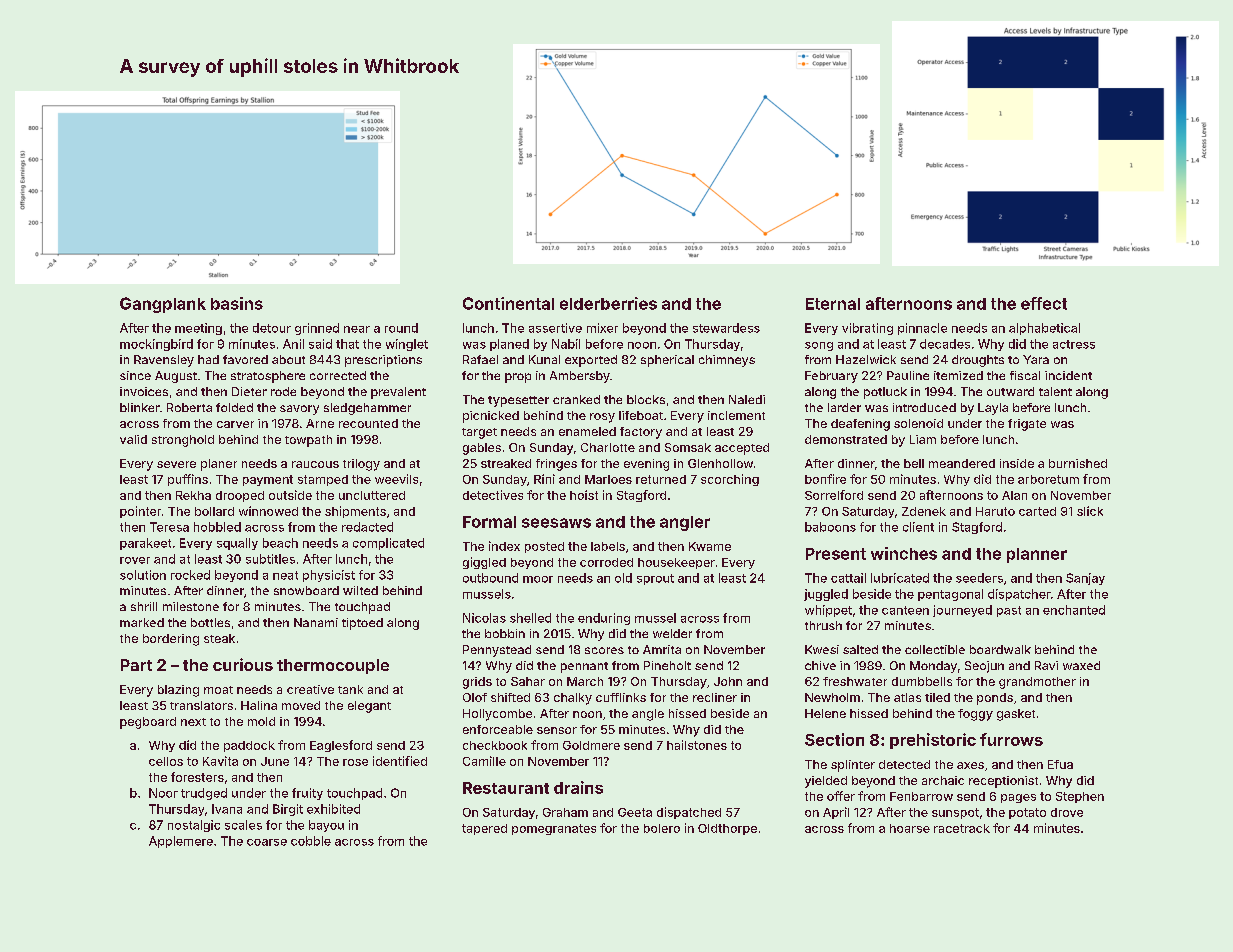 This document has width=1233, height=952. I want to click on inside, so click(1017, 463).
